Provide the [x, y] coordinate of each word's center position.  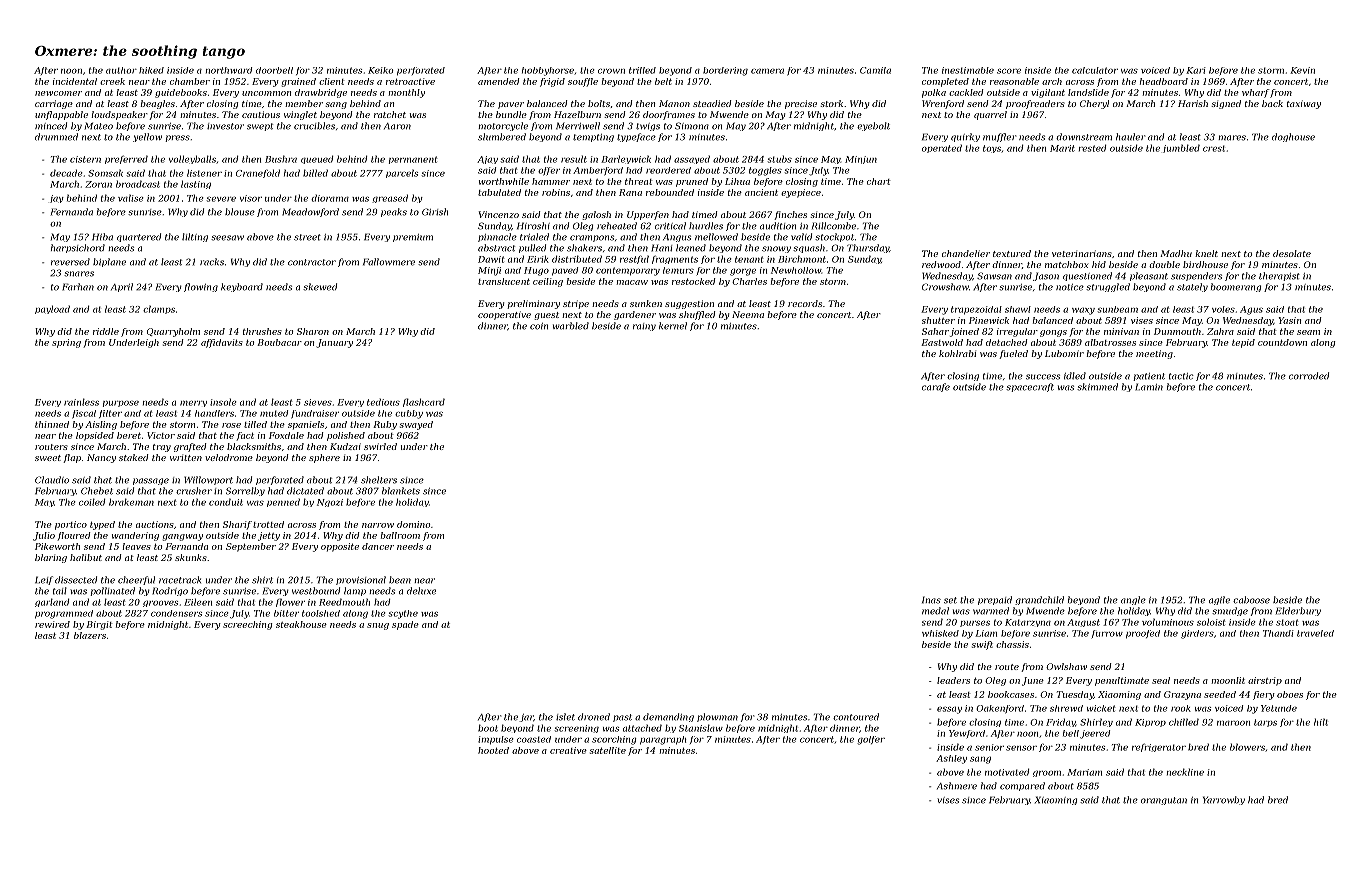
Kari [1196, 70]
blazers [90, 635]
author [121, 70]
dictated [305, 491]
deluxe [421, 591]
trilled [642, 70]
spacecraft [1030, 387]
